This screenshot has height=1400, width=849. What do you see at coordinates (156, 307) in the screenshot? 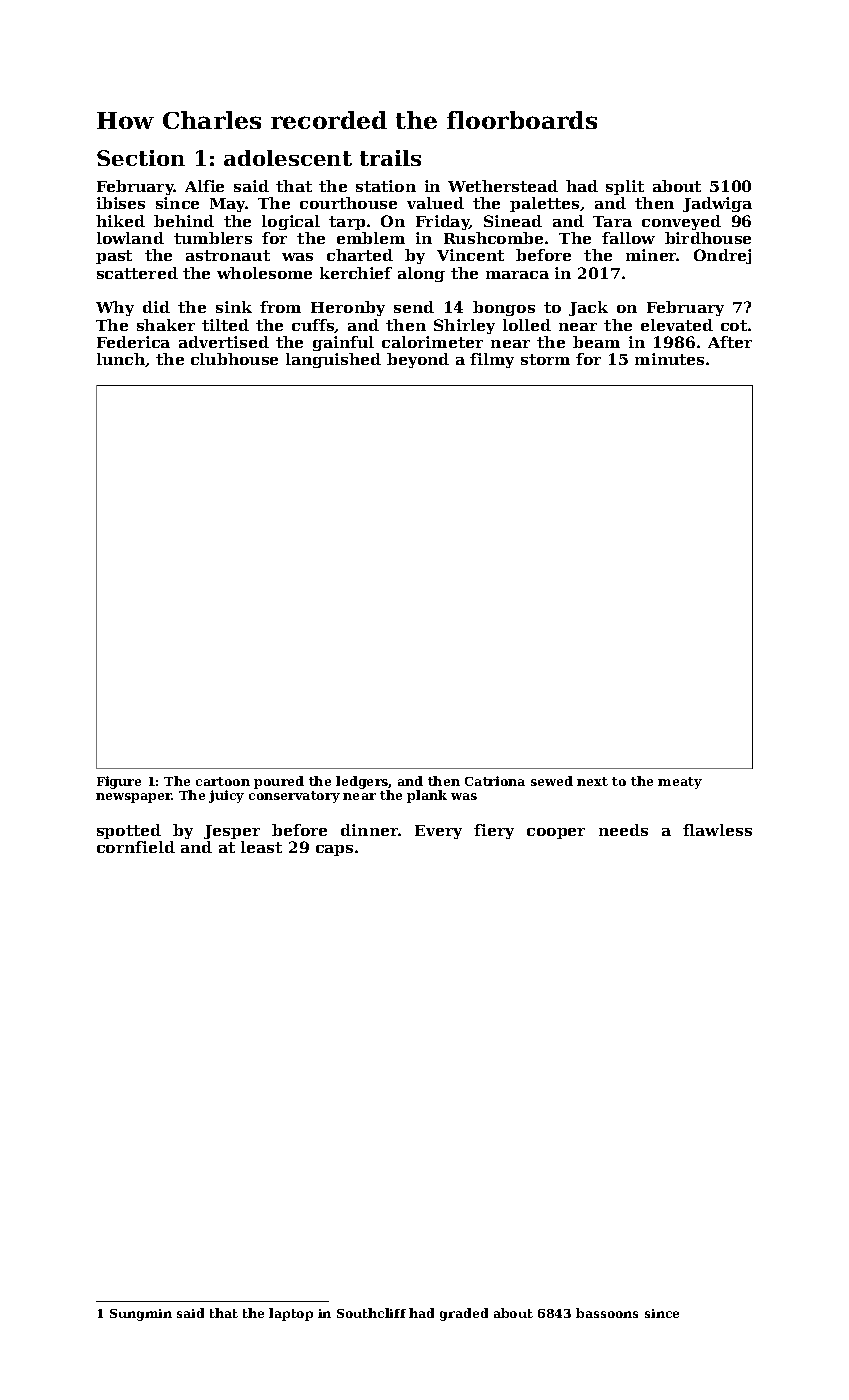
I see `did` at bounding box center [156, 307].
